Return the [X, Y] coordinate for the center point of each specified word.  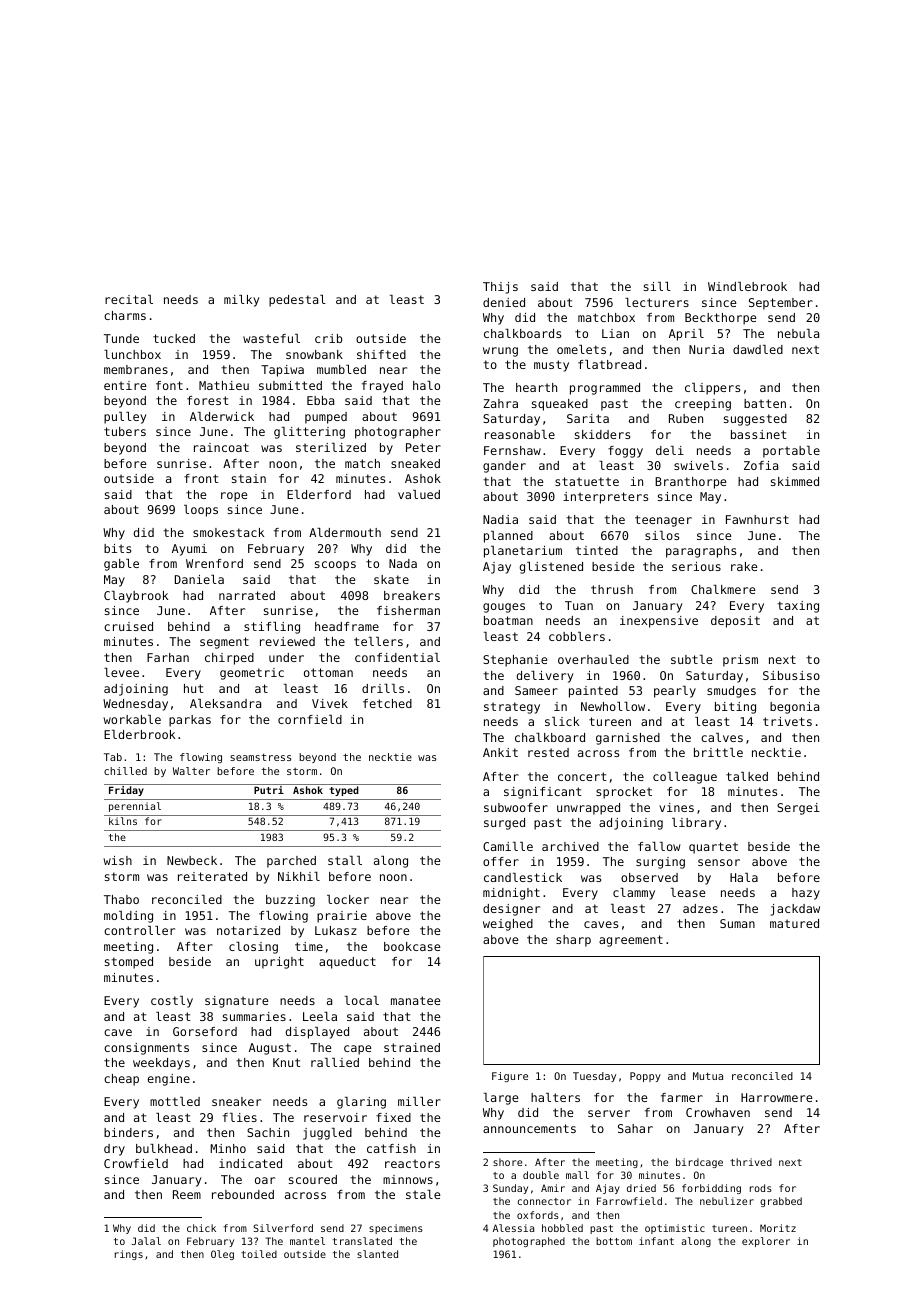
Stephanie [515, 661]
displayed [317, 1033]
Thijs [500, 288]
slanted [377, 1254]
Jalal [146, 1241]
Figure [510, 1077]
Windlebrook [747, 286]
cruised [128, 626]
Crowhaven [718, 1112]
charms [125, 315]
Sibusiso [791, 675]
